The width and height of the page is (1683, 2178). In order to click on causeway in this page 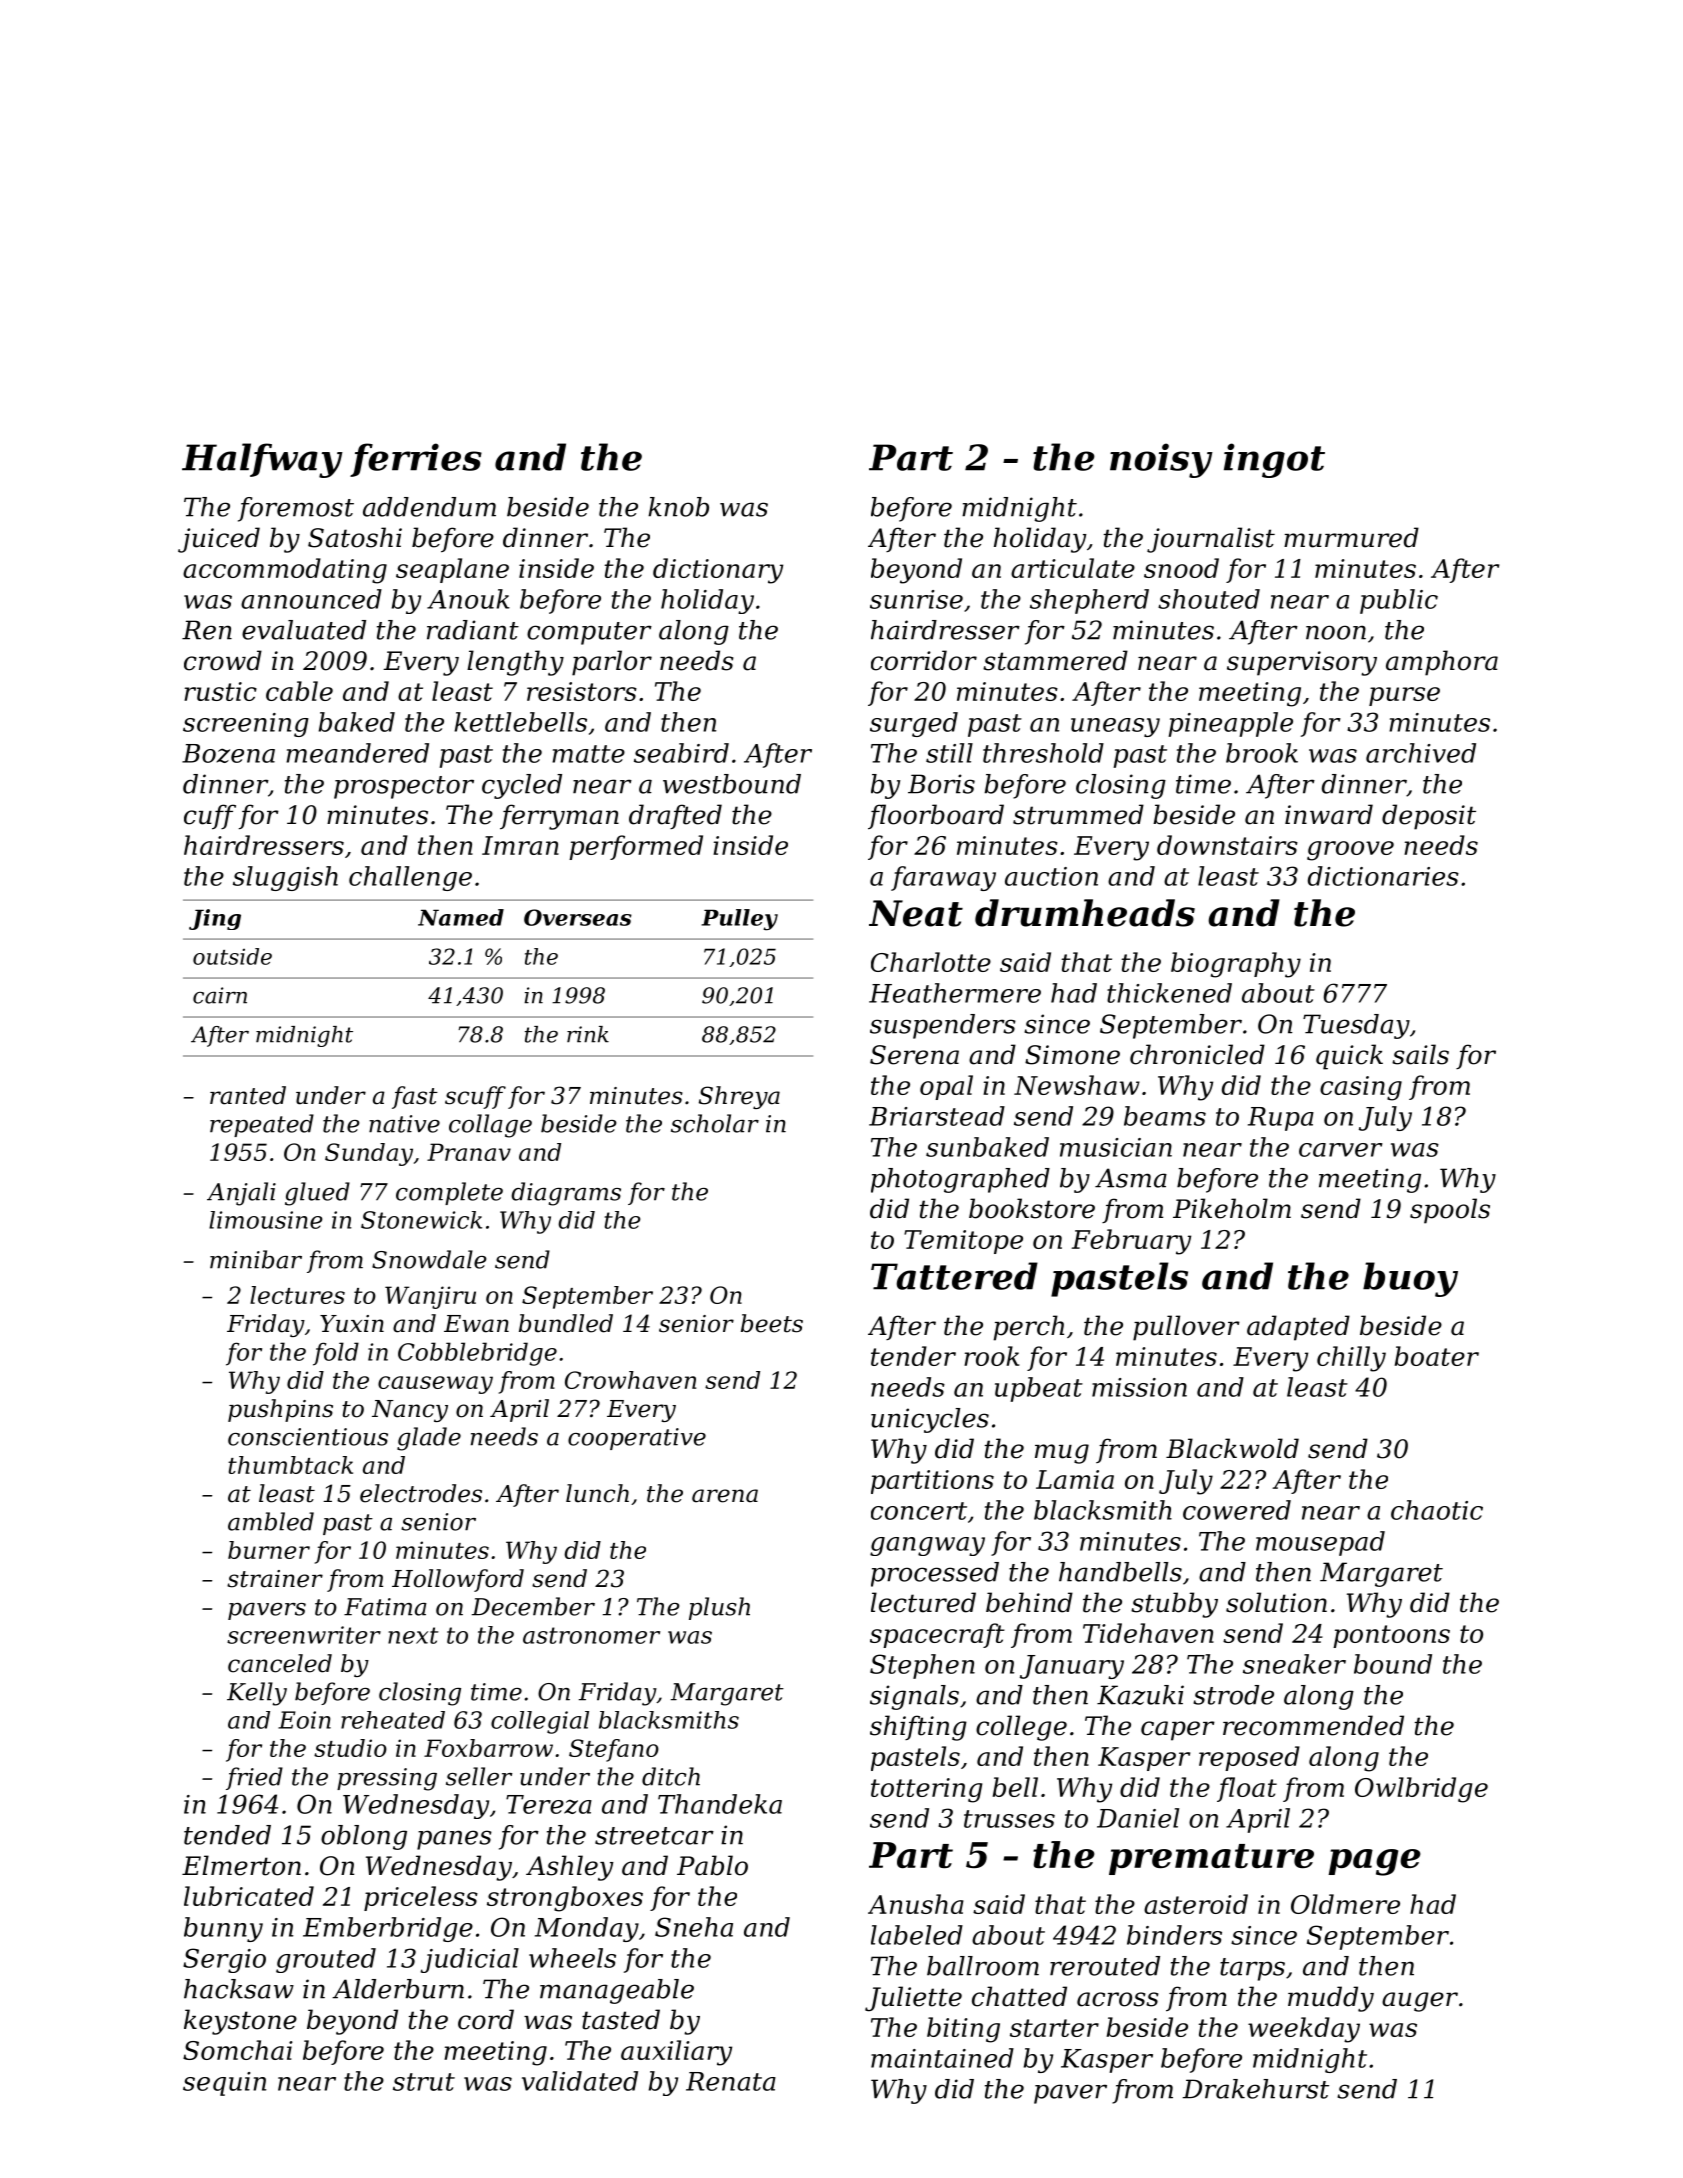, I will do `click(435, 1385)`.
